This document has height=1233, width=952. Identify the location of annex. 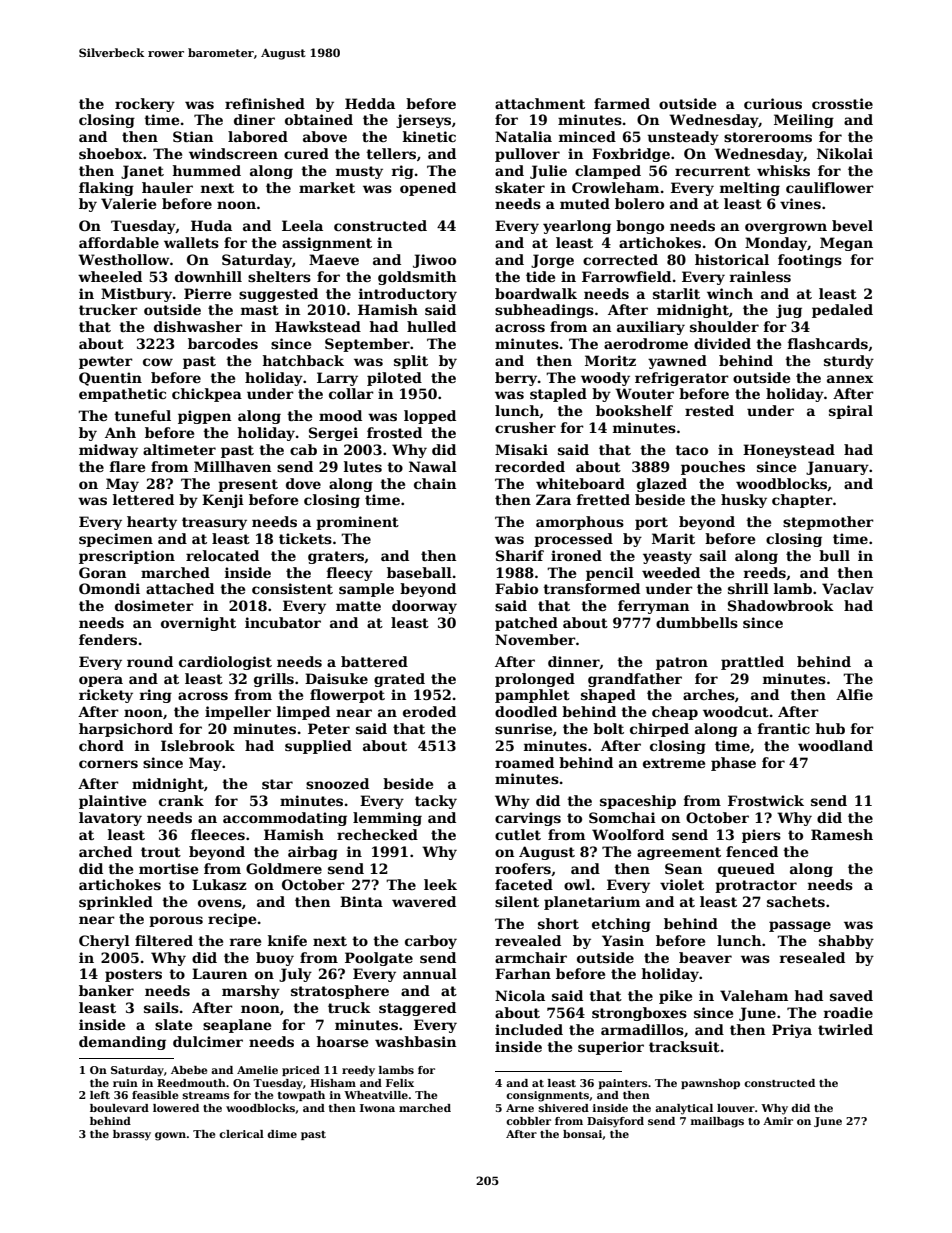
(850, 379).
